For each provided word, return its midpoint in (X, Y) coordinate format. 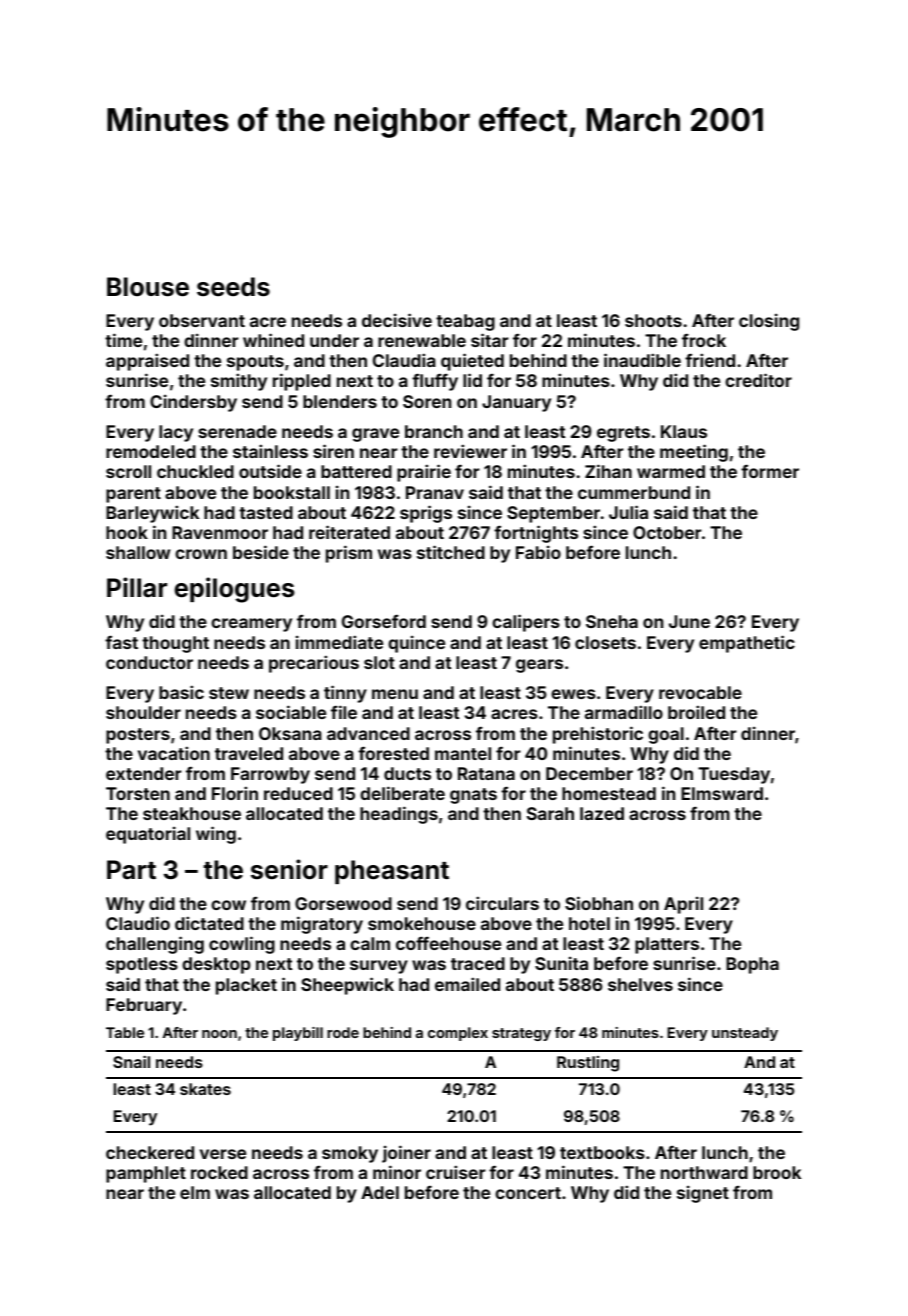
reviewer (470, 451)
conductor (149, 662)
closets (605, 642)
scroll (128, 471)
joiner (406, 1154)
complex (458, 1034)
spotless (142, 965)
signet (703, 1194)
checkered (150, 1152)
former (770, 471)
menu (395, 694)
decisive (397, 320)
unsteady (745, 1034)
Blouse (148, 287)
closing (769, 322)
